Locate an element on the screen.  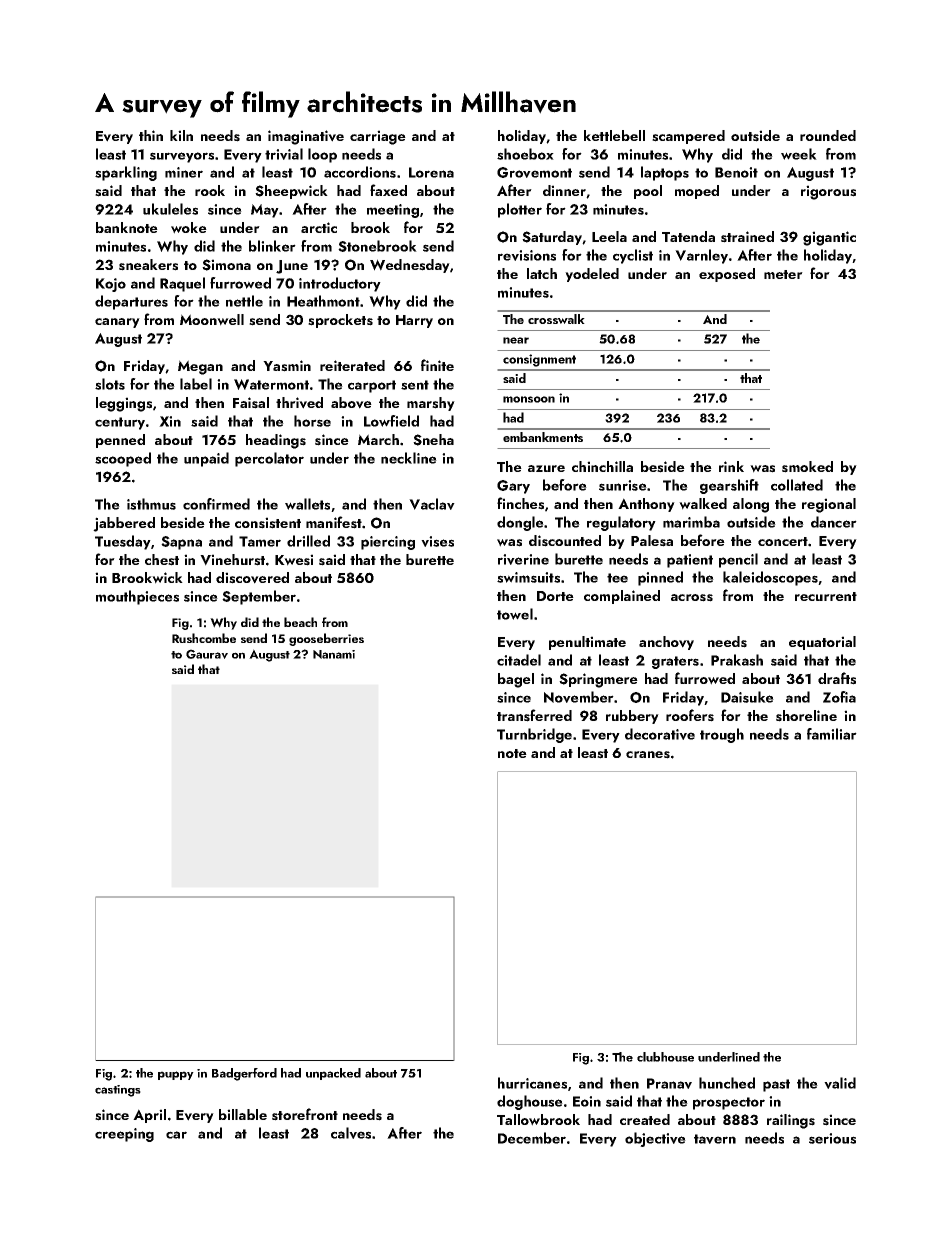
calves is located at coordinates (351, 1133).
